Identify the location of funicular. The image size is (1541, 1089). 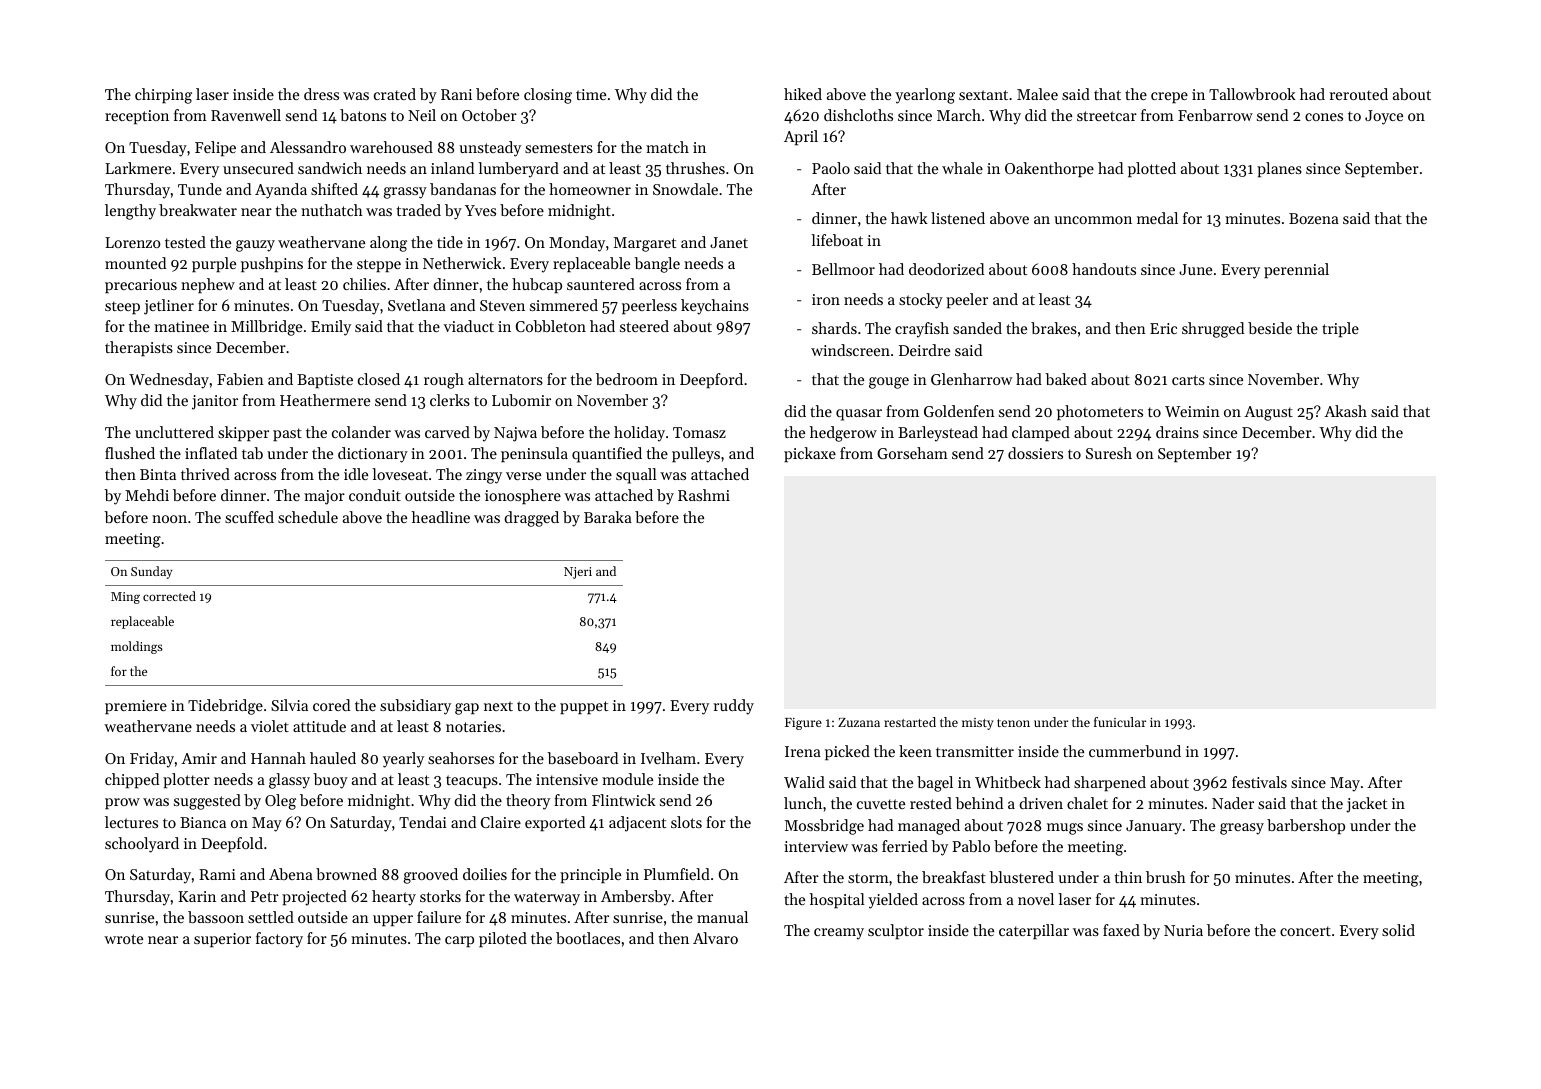
(1120, 722).
